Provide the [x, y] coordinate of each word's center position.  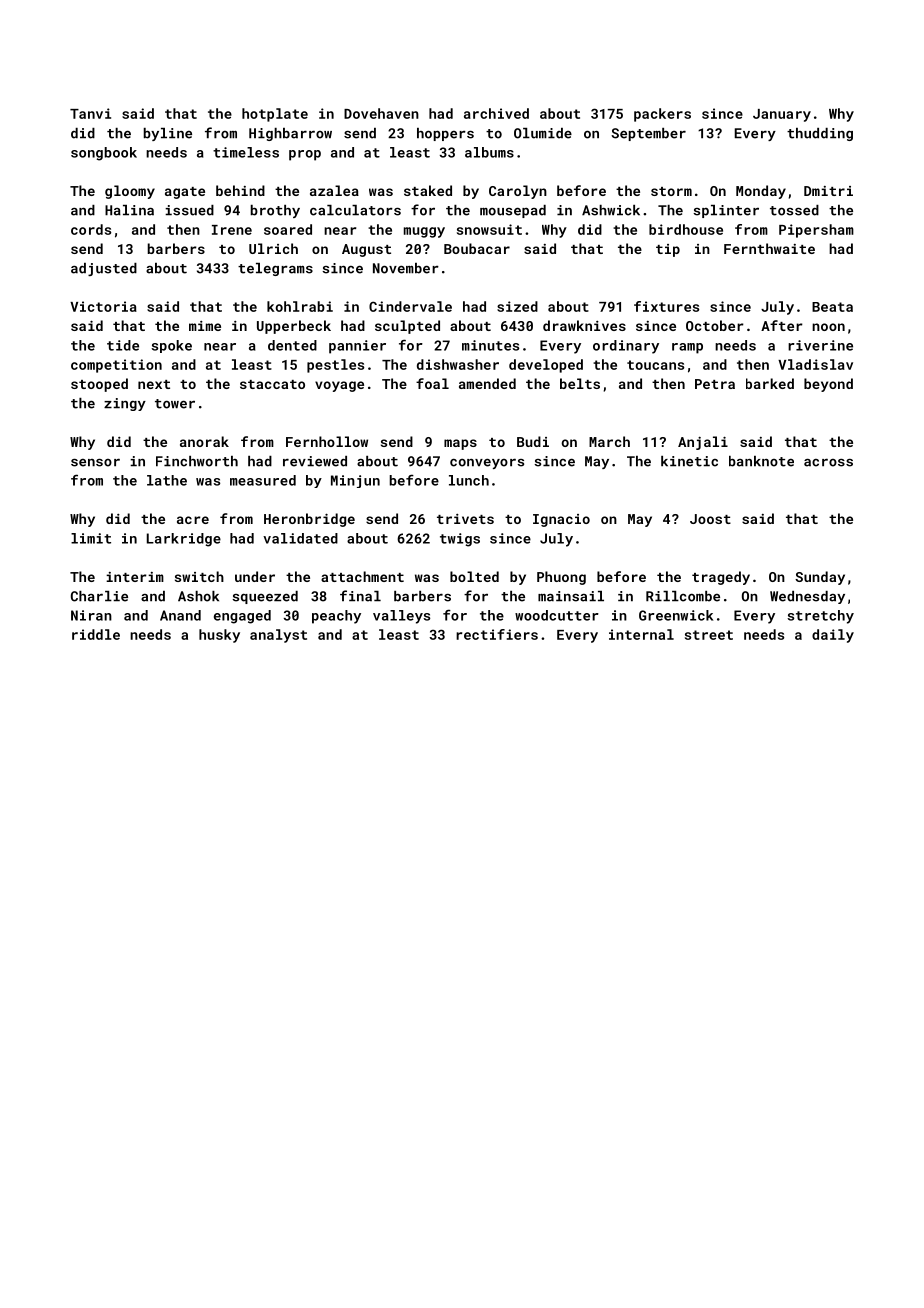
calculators [355, 210]
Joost [710, 519]
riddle [96, 634]
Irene [232, 230]
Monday [761, 192]
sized [517, 306]
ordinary [626, 347]
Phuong [561, 578]
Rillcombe [683, 596]
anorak [204, 441]
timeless [246, 152]
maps [460, 444]
